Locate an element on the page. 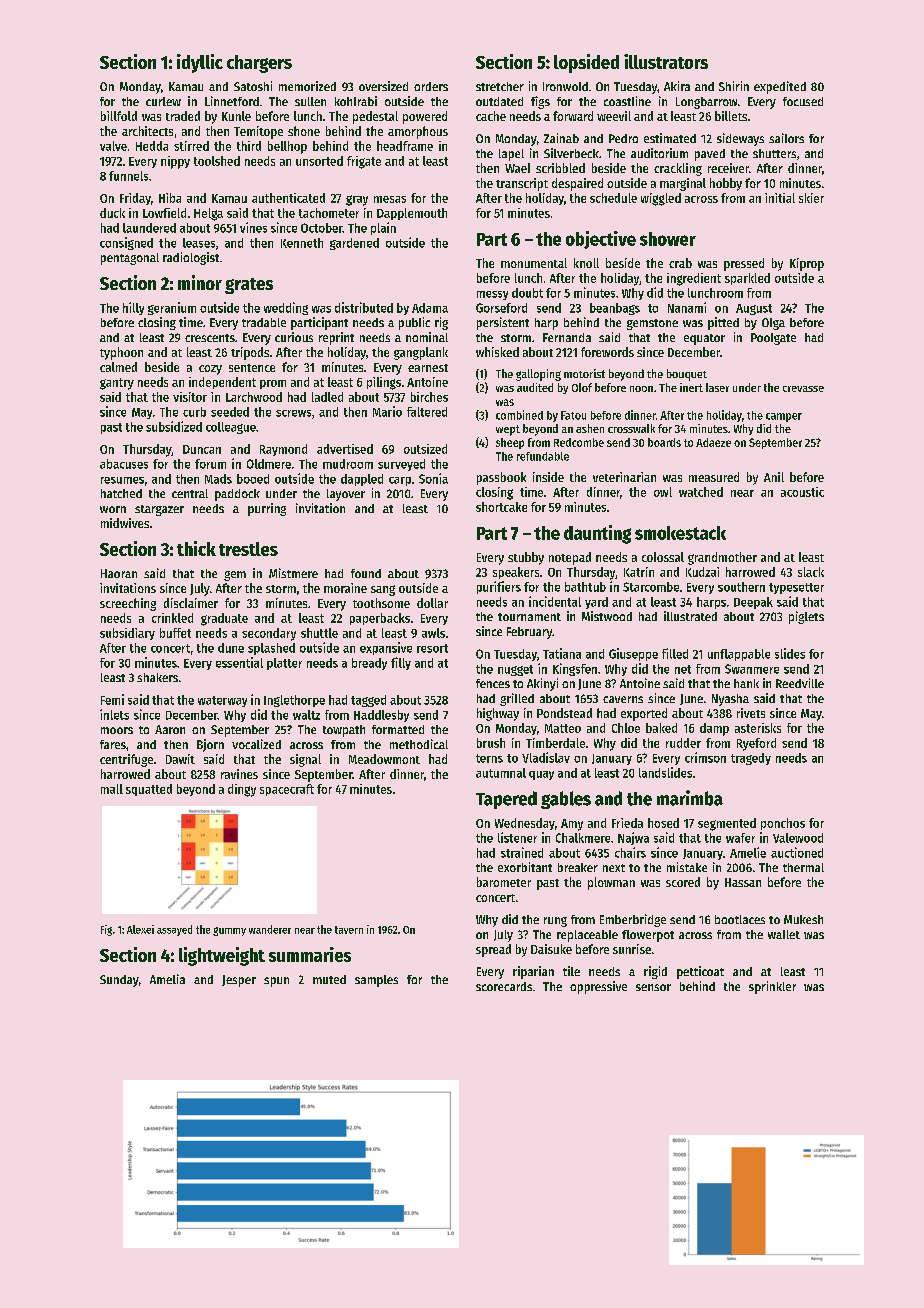 The image size is (924, 1308). subsidiary is located at coordinates (127, 634).
